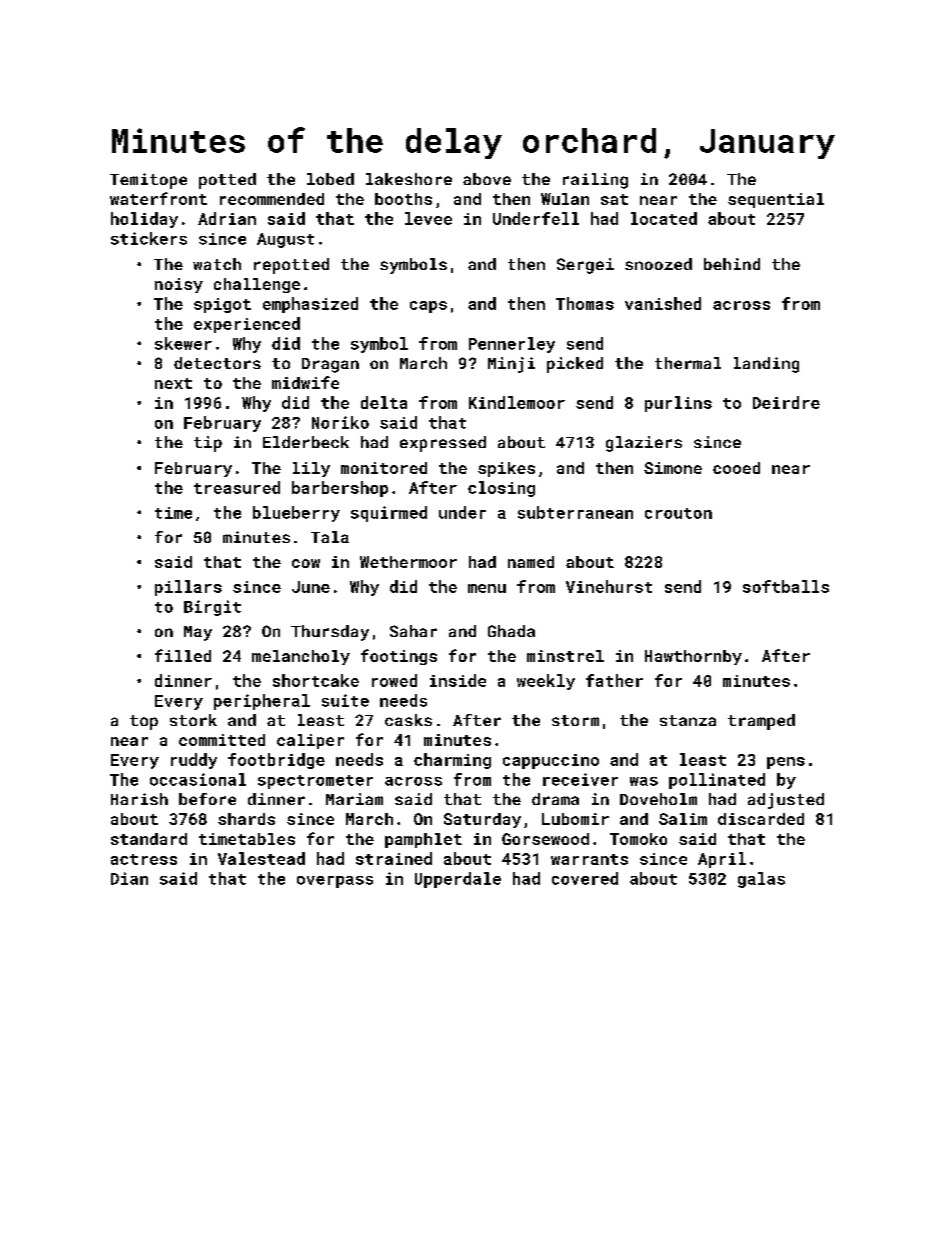  Describe the element at coordinates (732, 264) in the screenshot. I see `behind` at that location.
